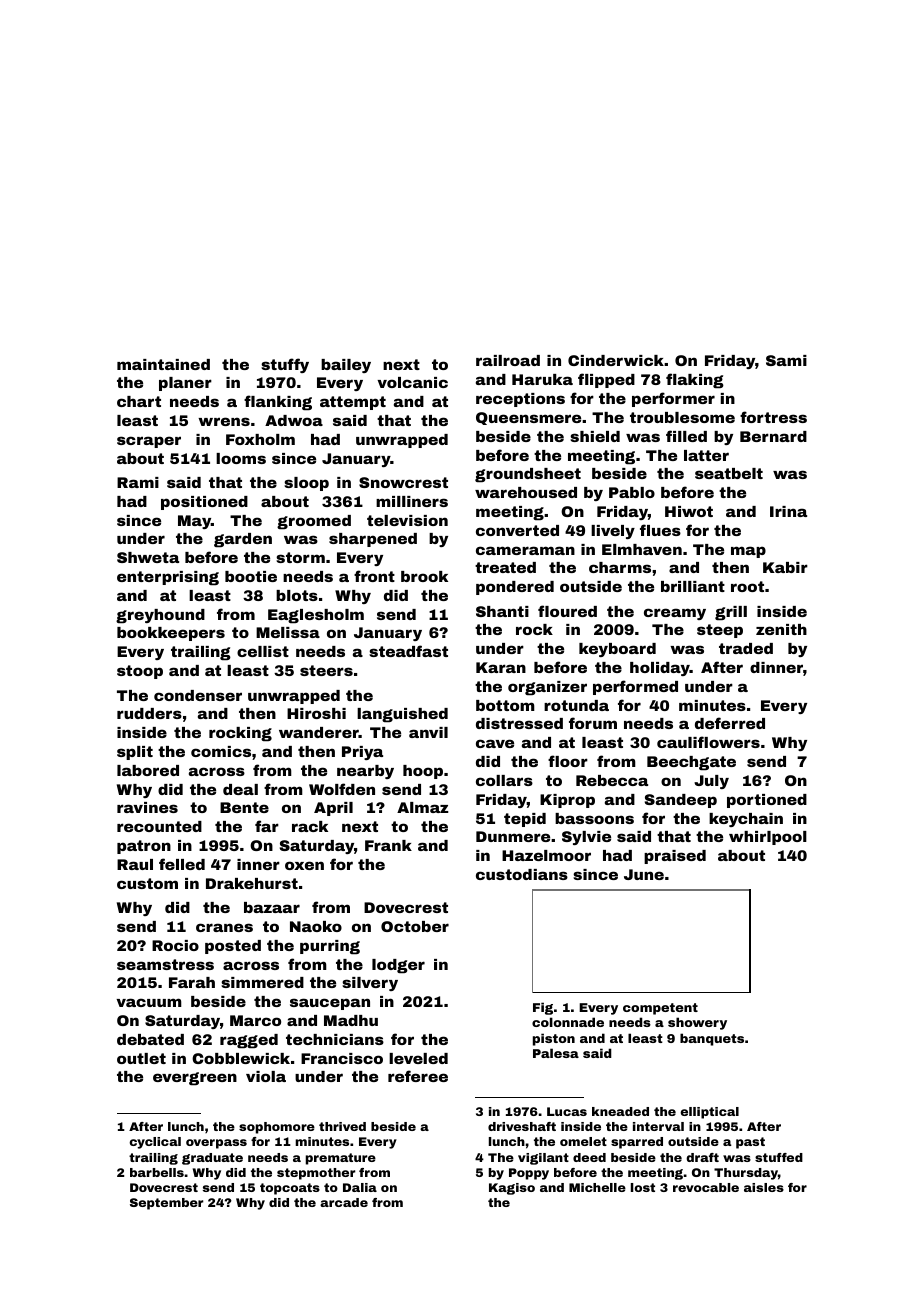  Describe the element at coordinates (262, 982) in the screenshot. I see `simmered` at that location.
